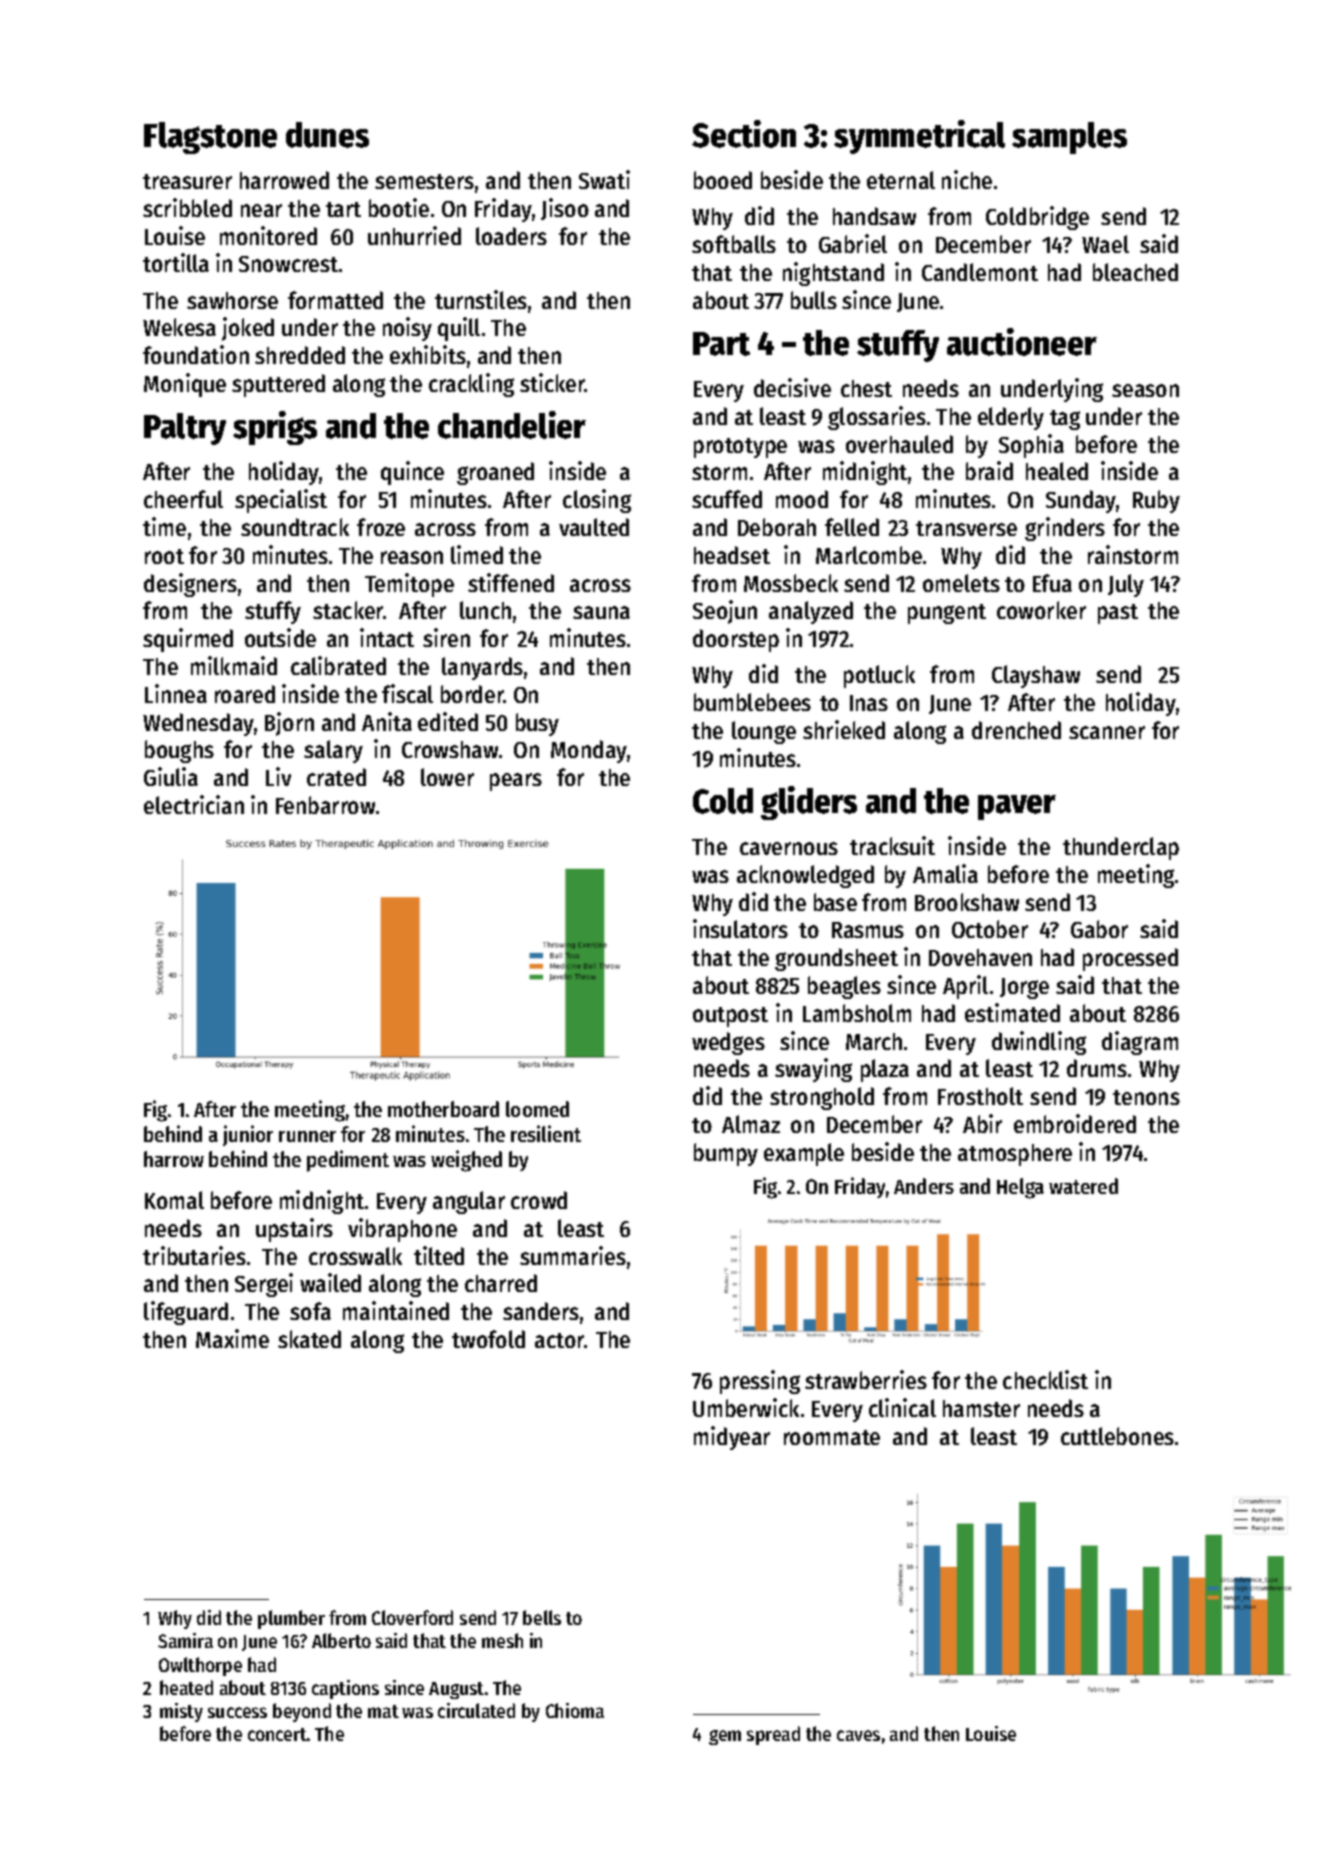  I want to click on processed, so click(1130, 959).
